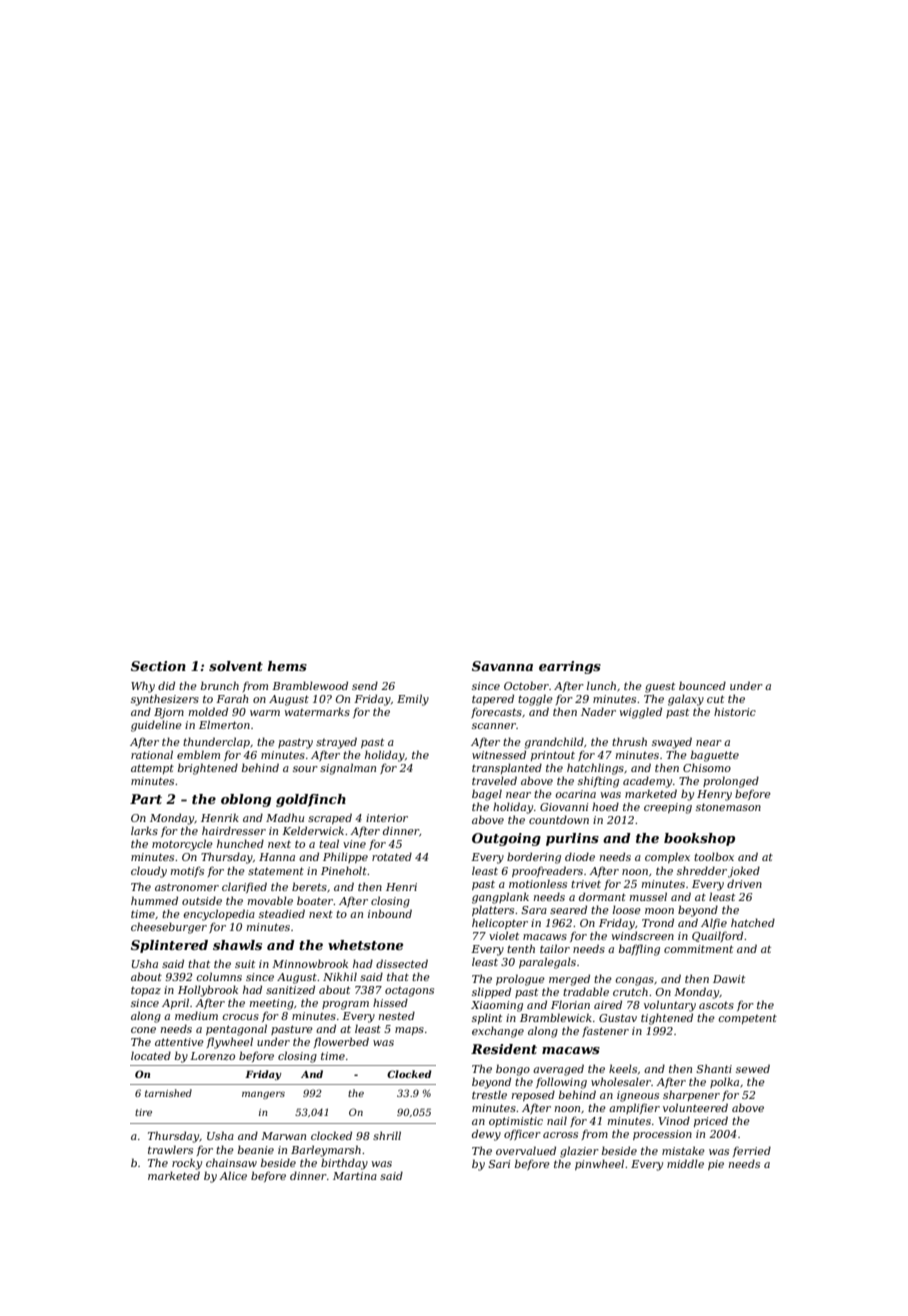 This screenshot has height=1316, width=908. What do you see at coordinates (317, 711) in the screenshot?
I see `watermarks` at bounding box center [317, 711].
